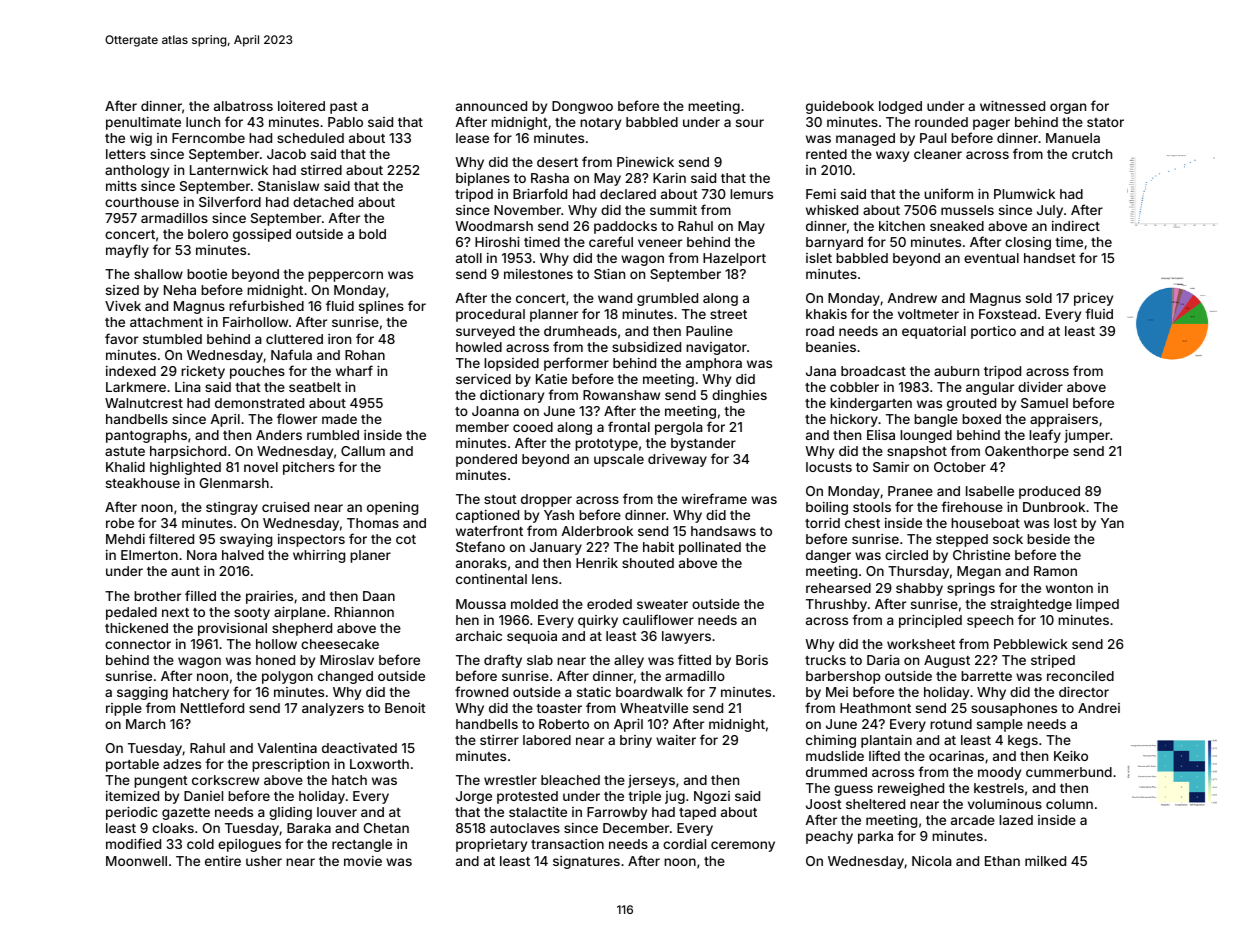 This image has height=952, width=1233. What do you see at coordinates (1076, 226) in the image?
I see `indirect` at bounding box center [1076, 226].
